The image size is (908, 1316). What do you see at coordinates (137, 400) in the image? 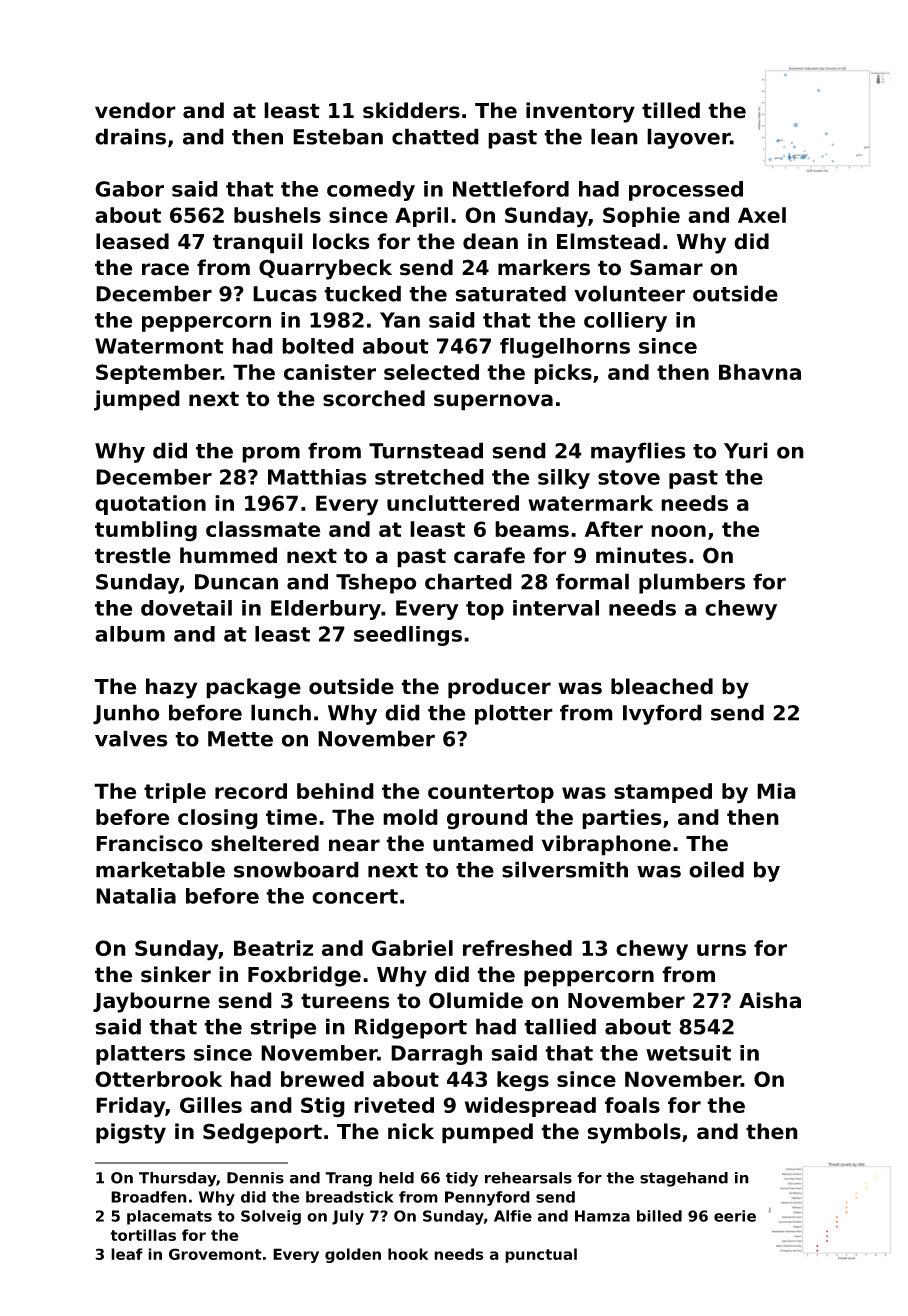
I see `jumped` at bounding box center [137, 400].
